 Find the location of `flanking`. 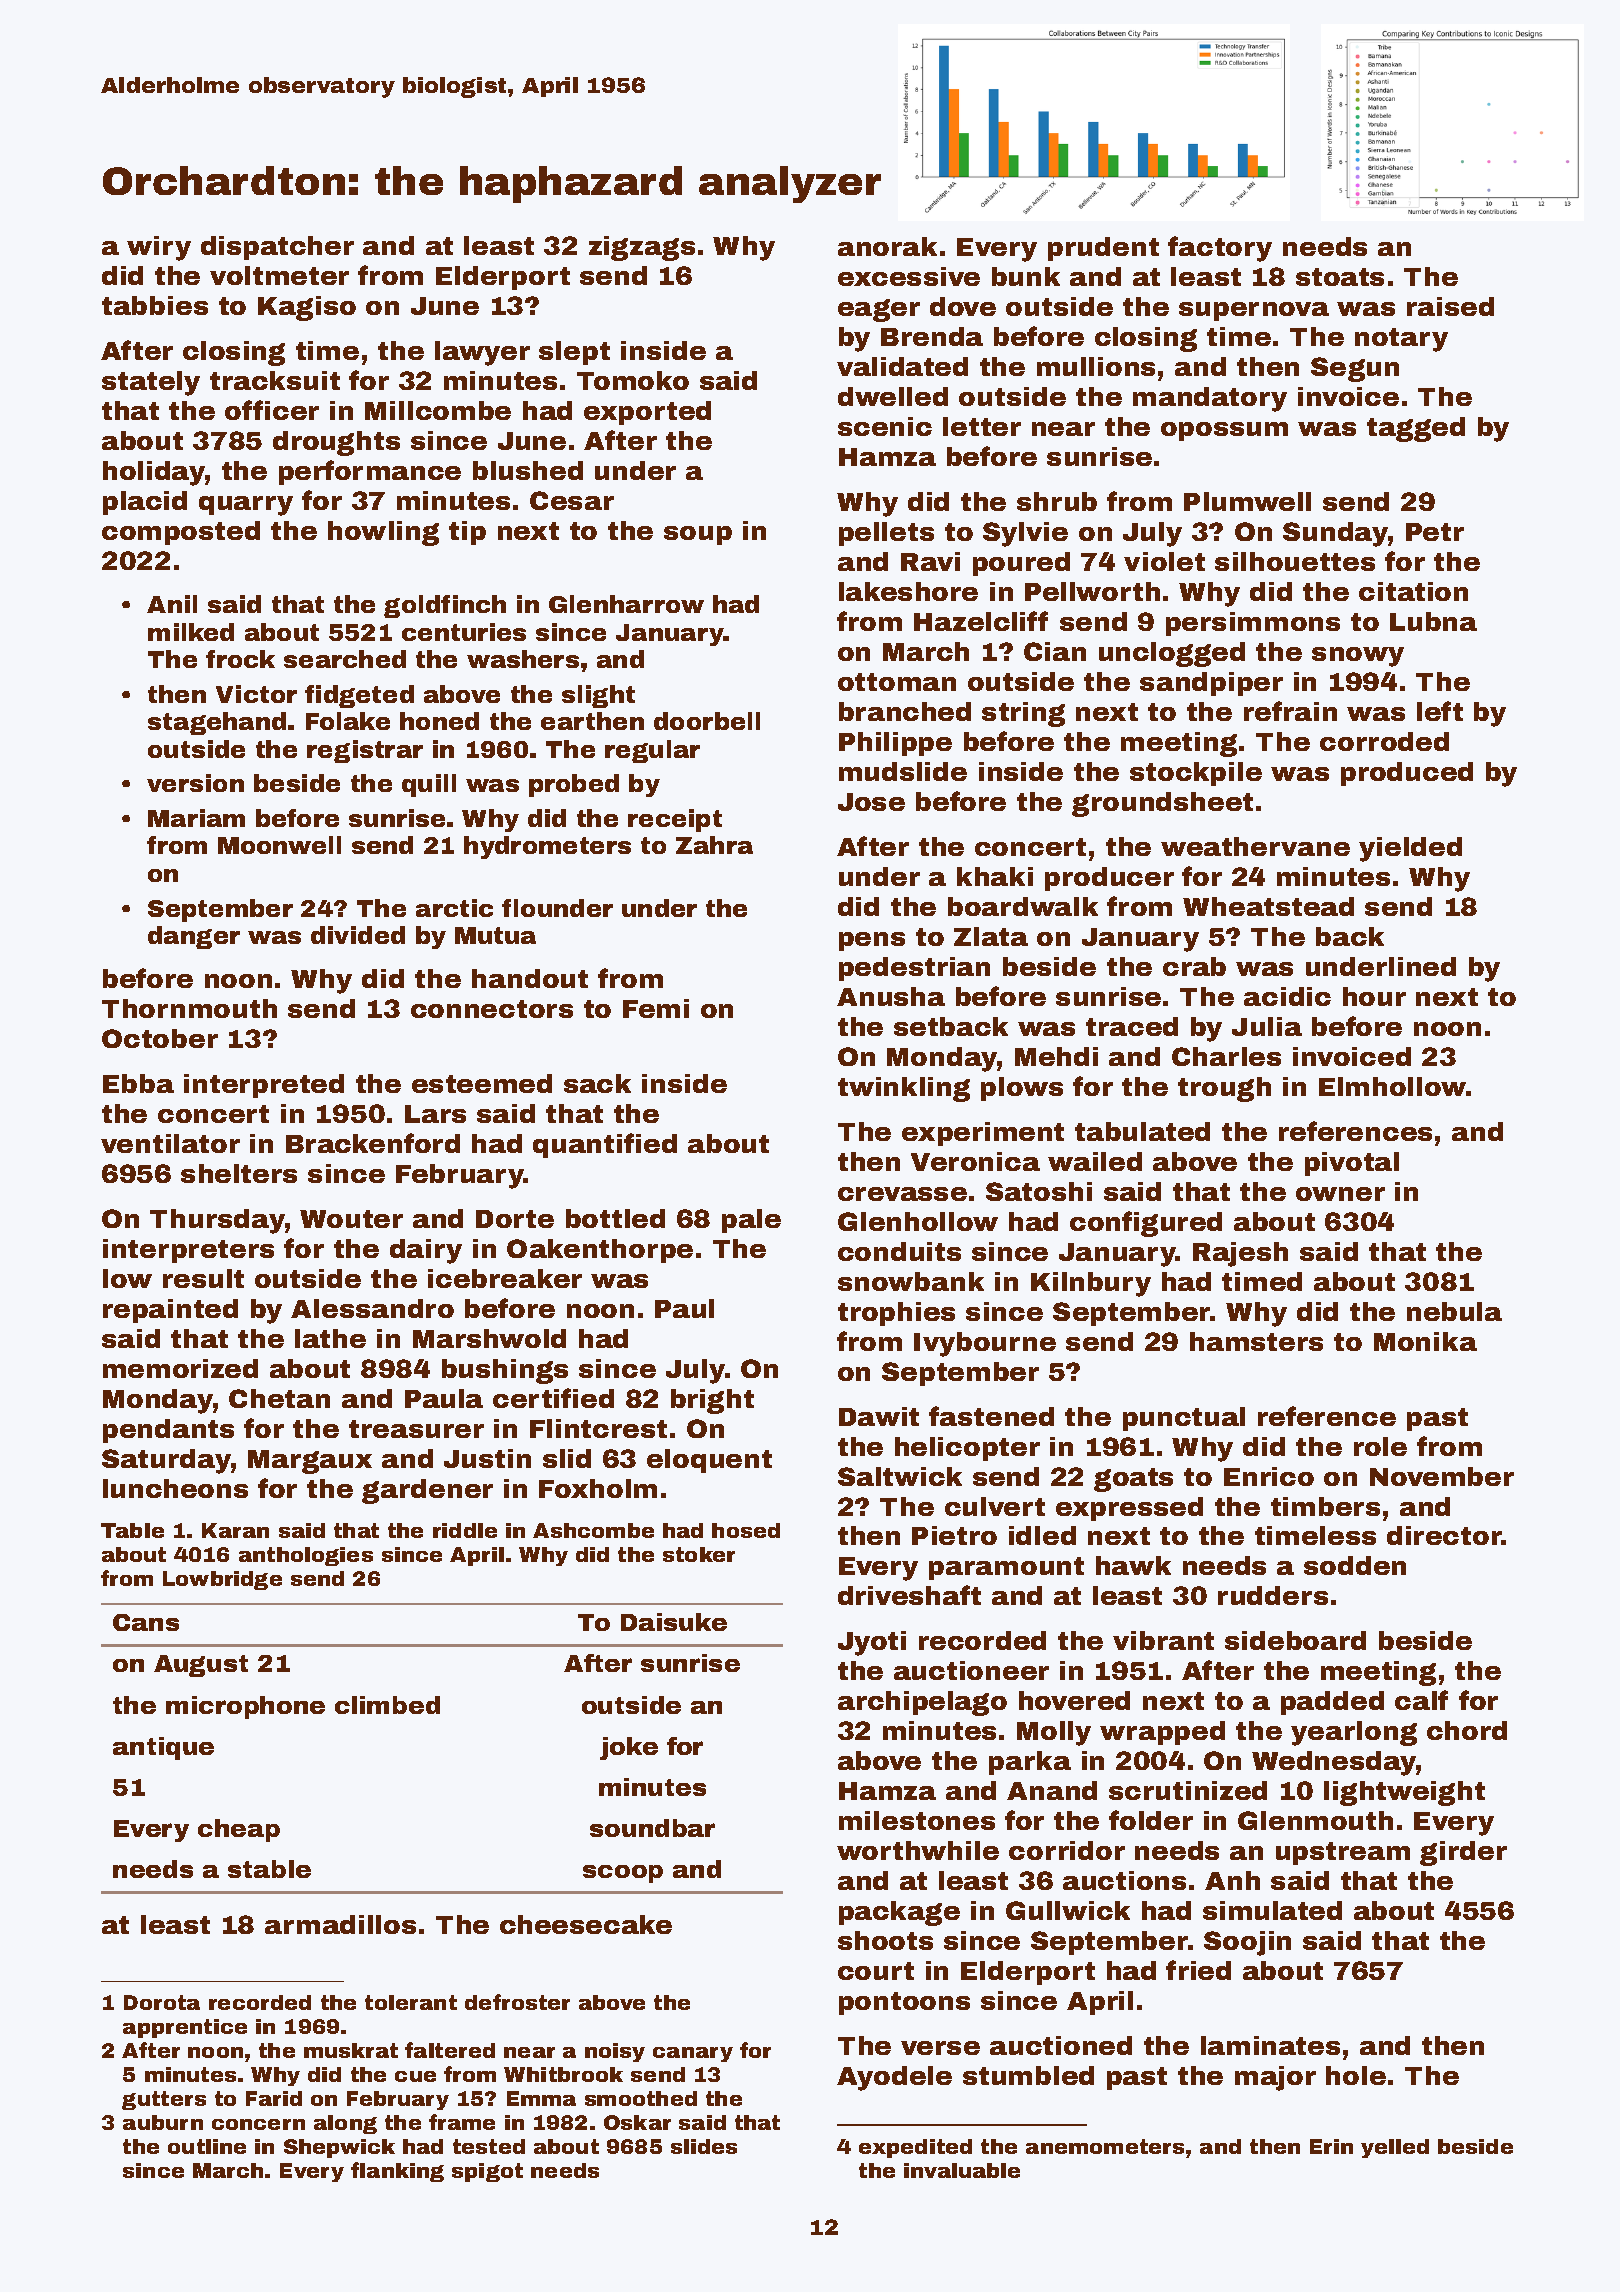

flanking is located at coordinates (397, 2172).
